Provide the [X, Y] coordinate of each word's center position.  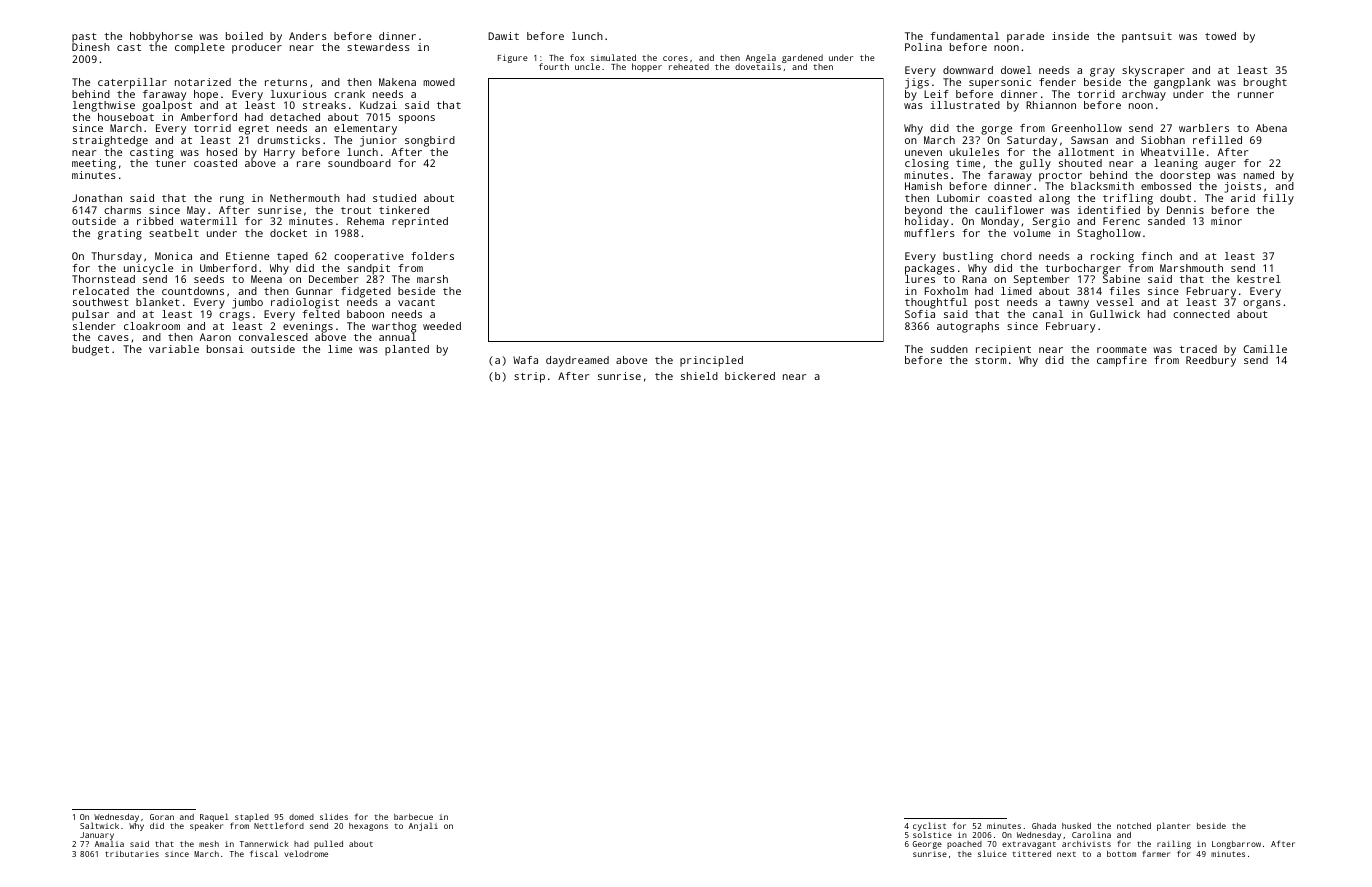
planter [1173, 826]
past [84, 38]
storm [990, 360]
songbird [430, 141]
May [196, 211]
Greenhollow [1087, 128]
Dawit [503, 36]
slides [334, 816]
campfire [1122, 361]
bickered [750, 376]
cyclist [929, 827]
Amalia [109, 844]
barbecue [413, 817]
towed [1220, 36]
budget [90, 350]
